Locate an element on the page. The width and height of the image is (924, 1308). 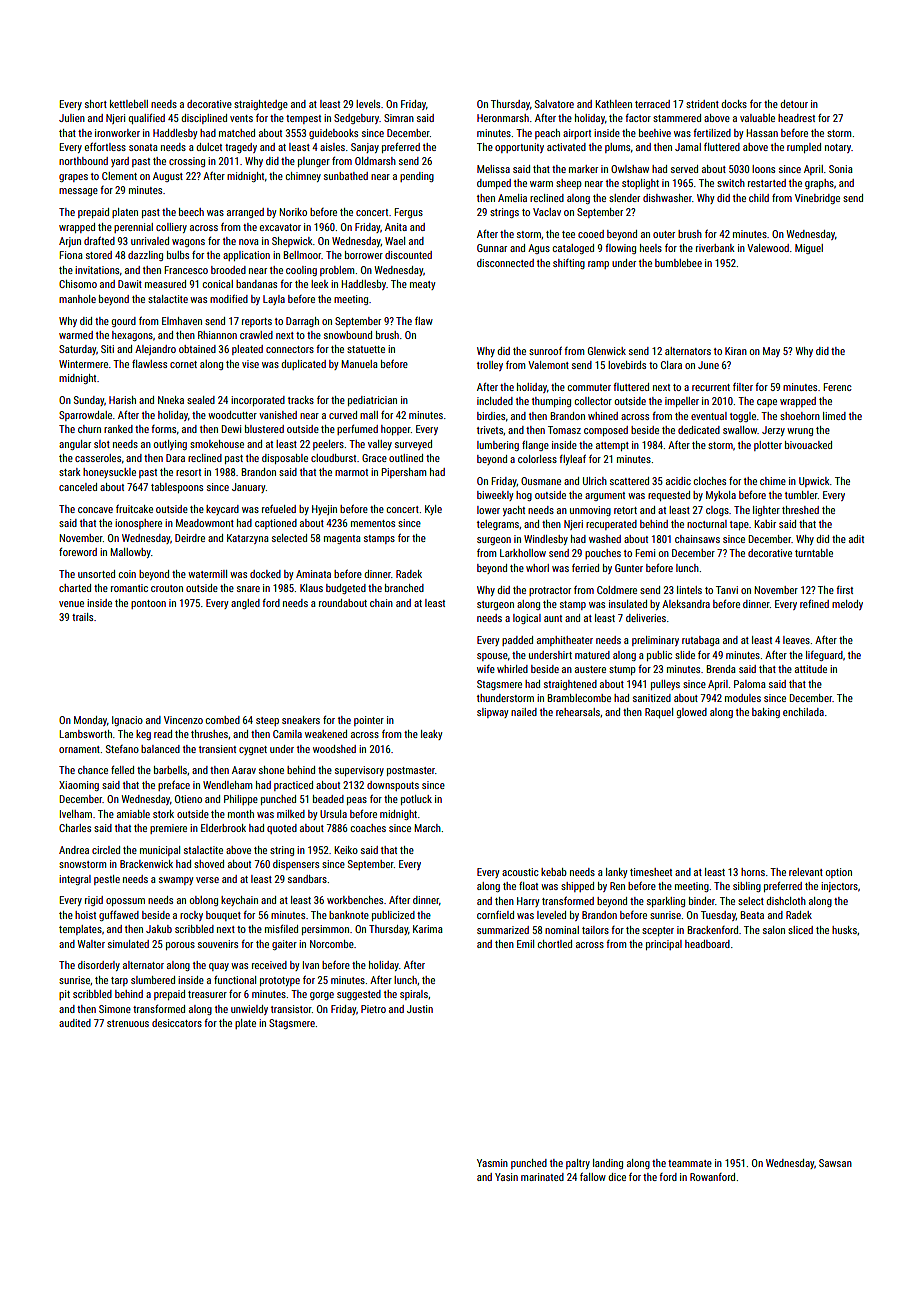
baking is located at coordinates (766, 713).
